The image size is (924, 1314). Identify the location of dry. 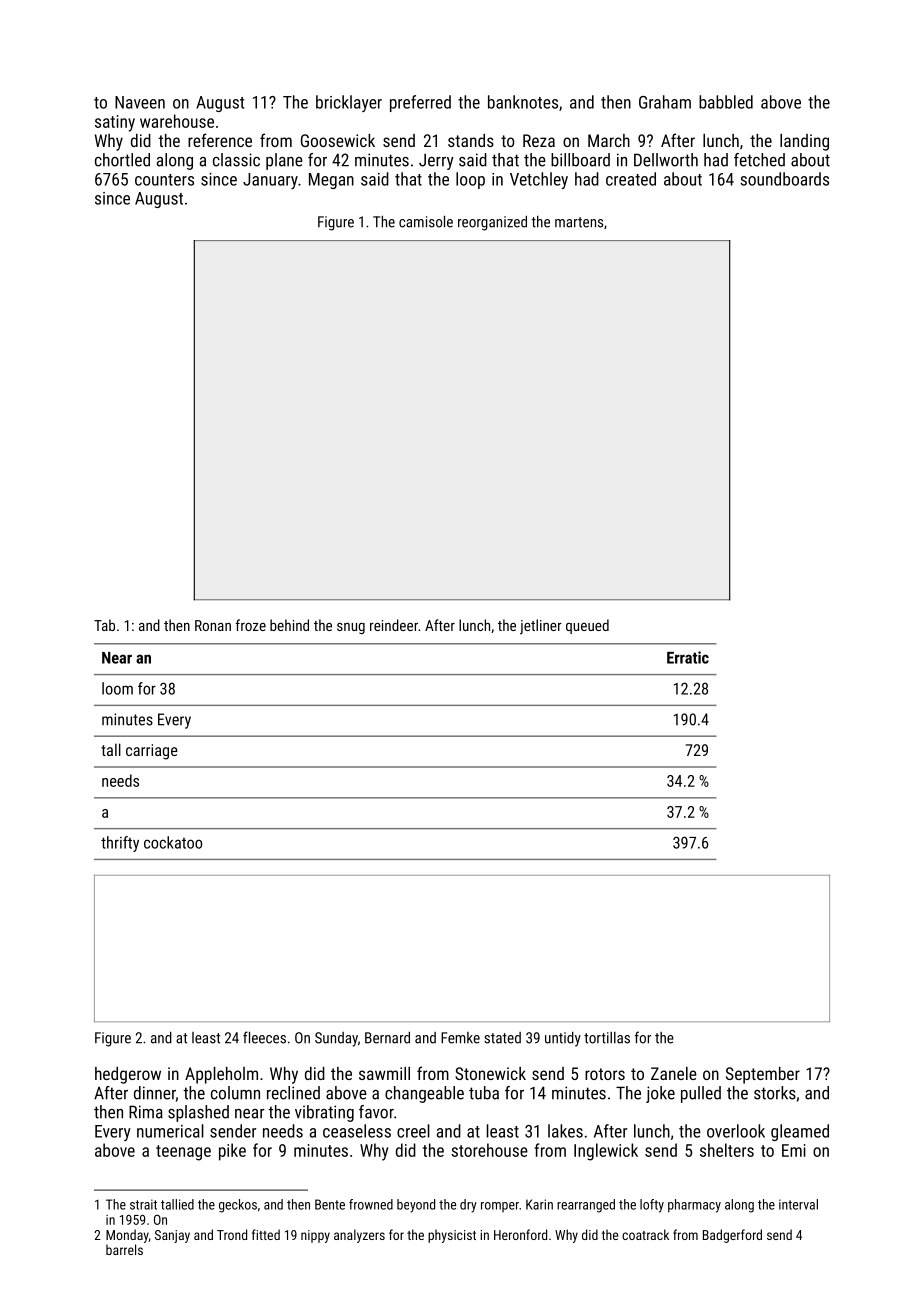
(468, 1206).
